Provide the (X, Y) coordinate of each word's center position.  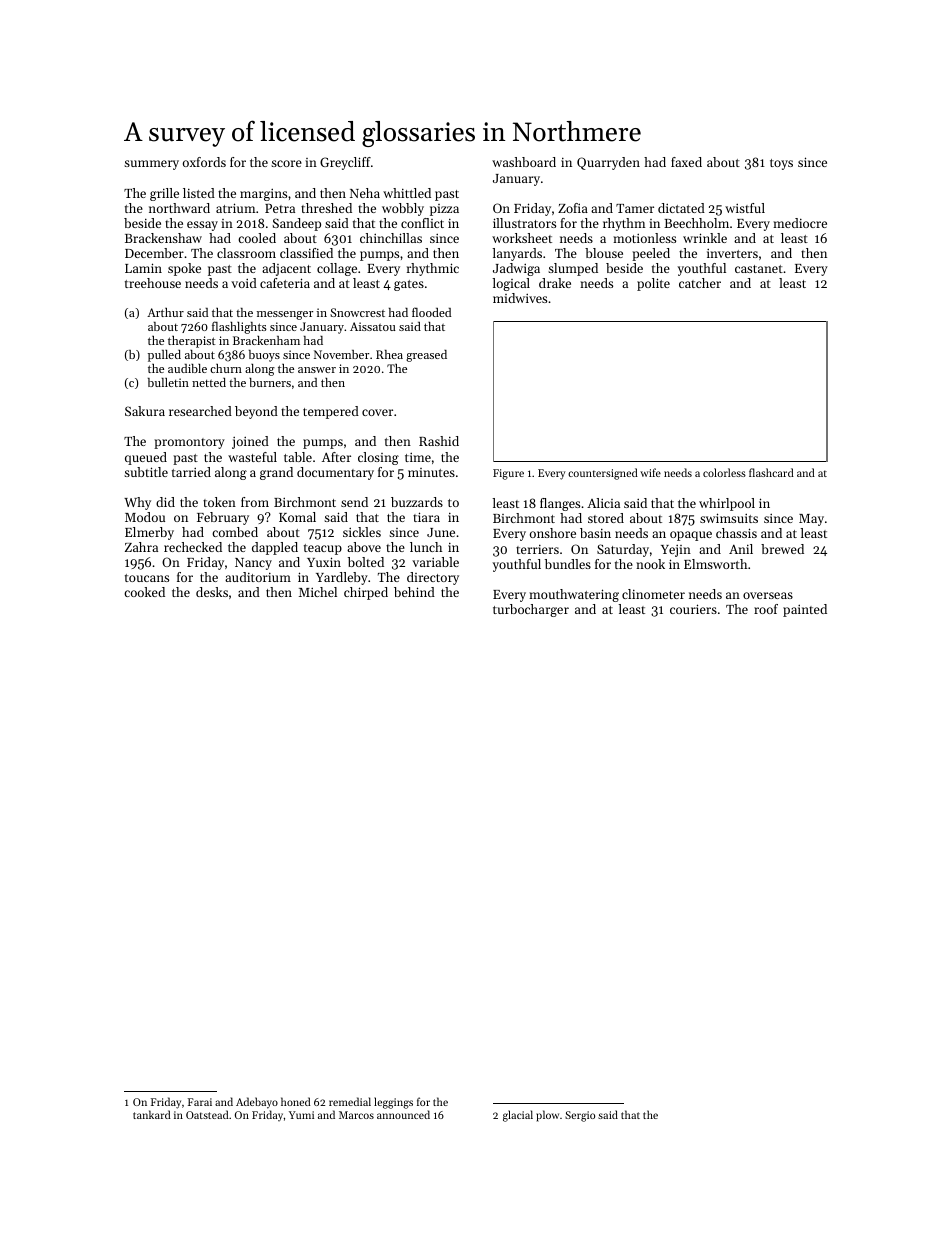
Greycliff (345, 163)
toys (781, 164)
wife (650, 472)
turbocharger (531, 610)
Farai (200, 1102)
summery (151, 165)
